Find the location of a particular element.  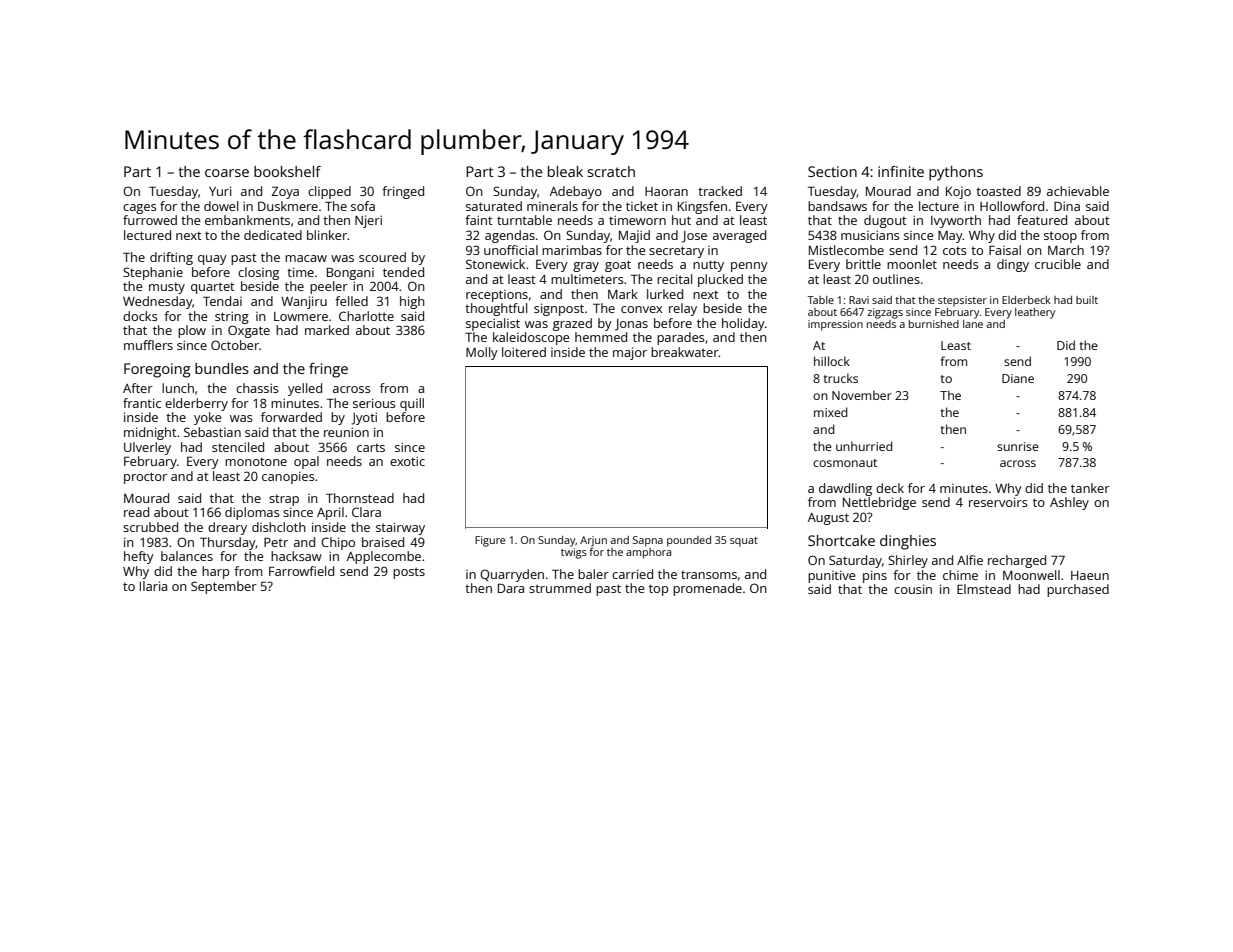

coarse is located at coordinates (227, 173).
